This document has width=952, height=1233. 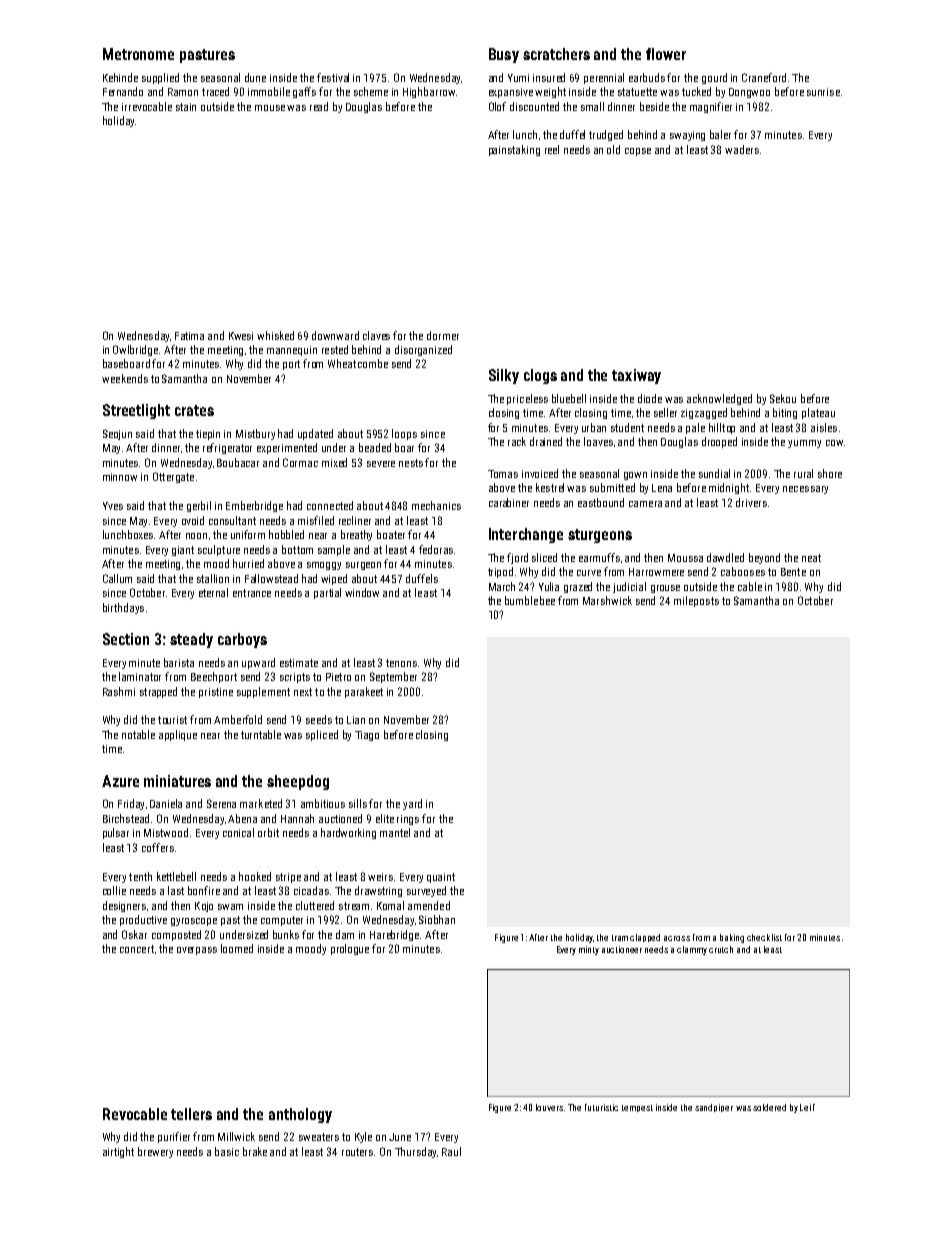 I want to click on sandpiper, so click(x=714, y=1108).
